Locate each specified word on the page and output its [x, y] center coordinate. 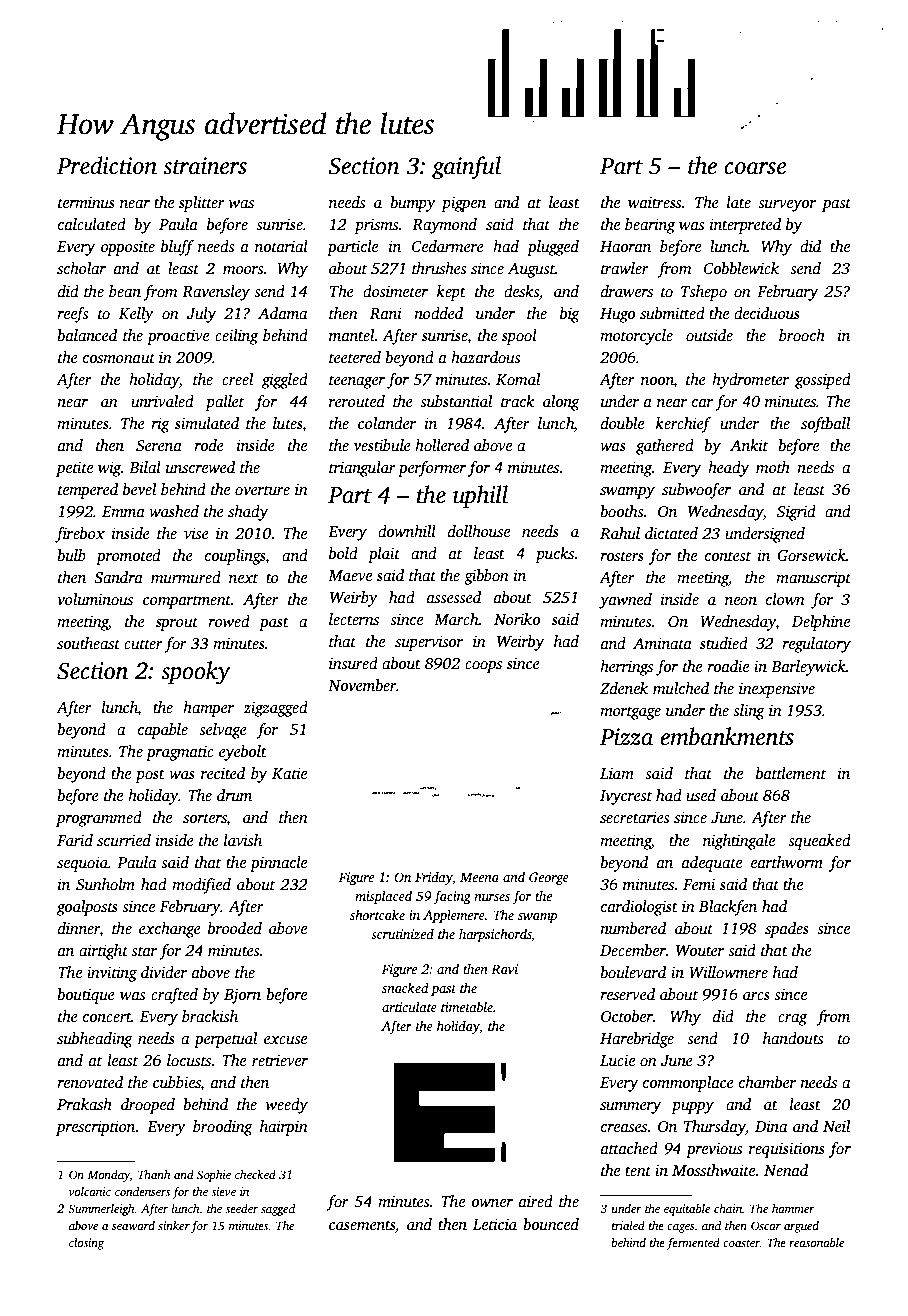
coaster [741, 1243]
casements [362, 1225]
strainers [205, 166]
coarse [755, 168]
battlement [791, 773]
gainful [466, 168]
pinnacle [278, 864]
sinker [174, 1225]
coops [483, 667]
